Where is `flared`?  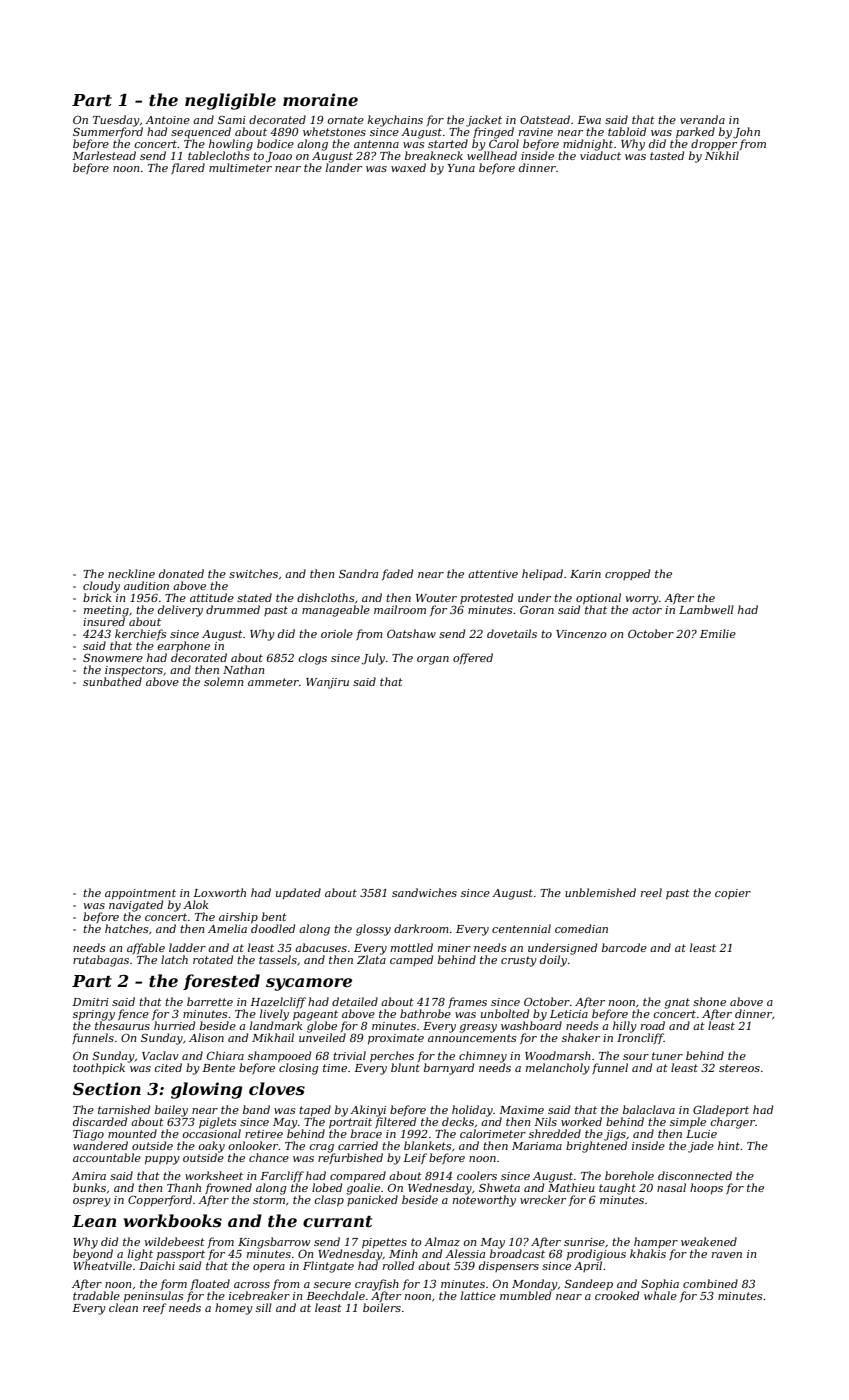
flared is located at coordinates (188, 168).
